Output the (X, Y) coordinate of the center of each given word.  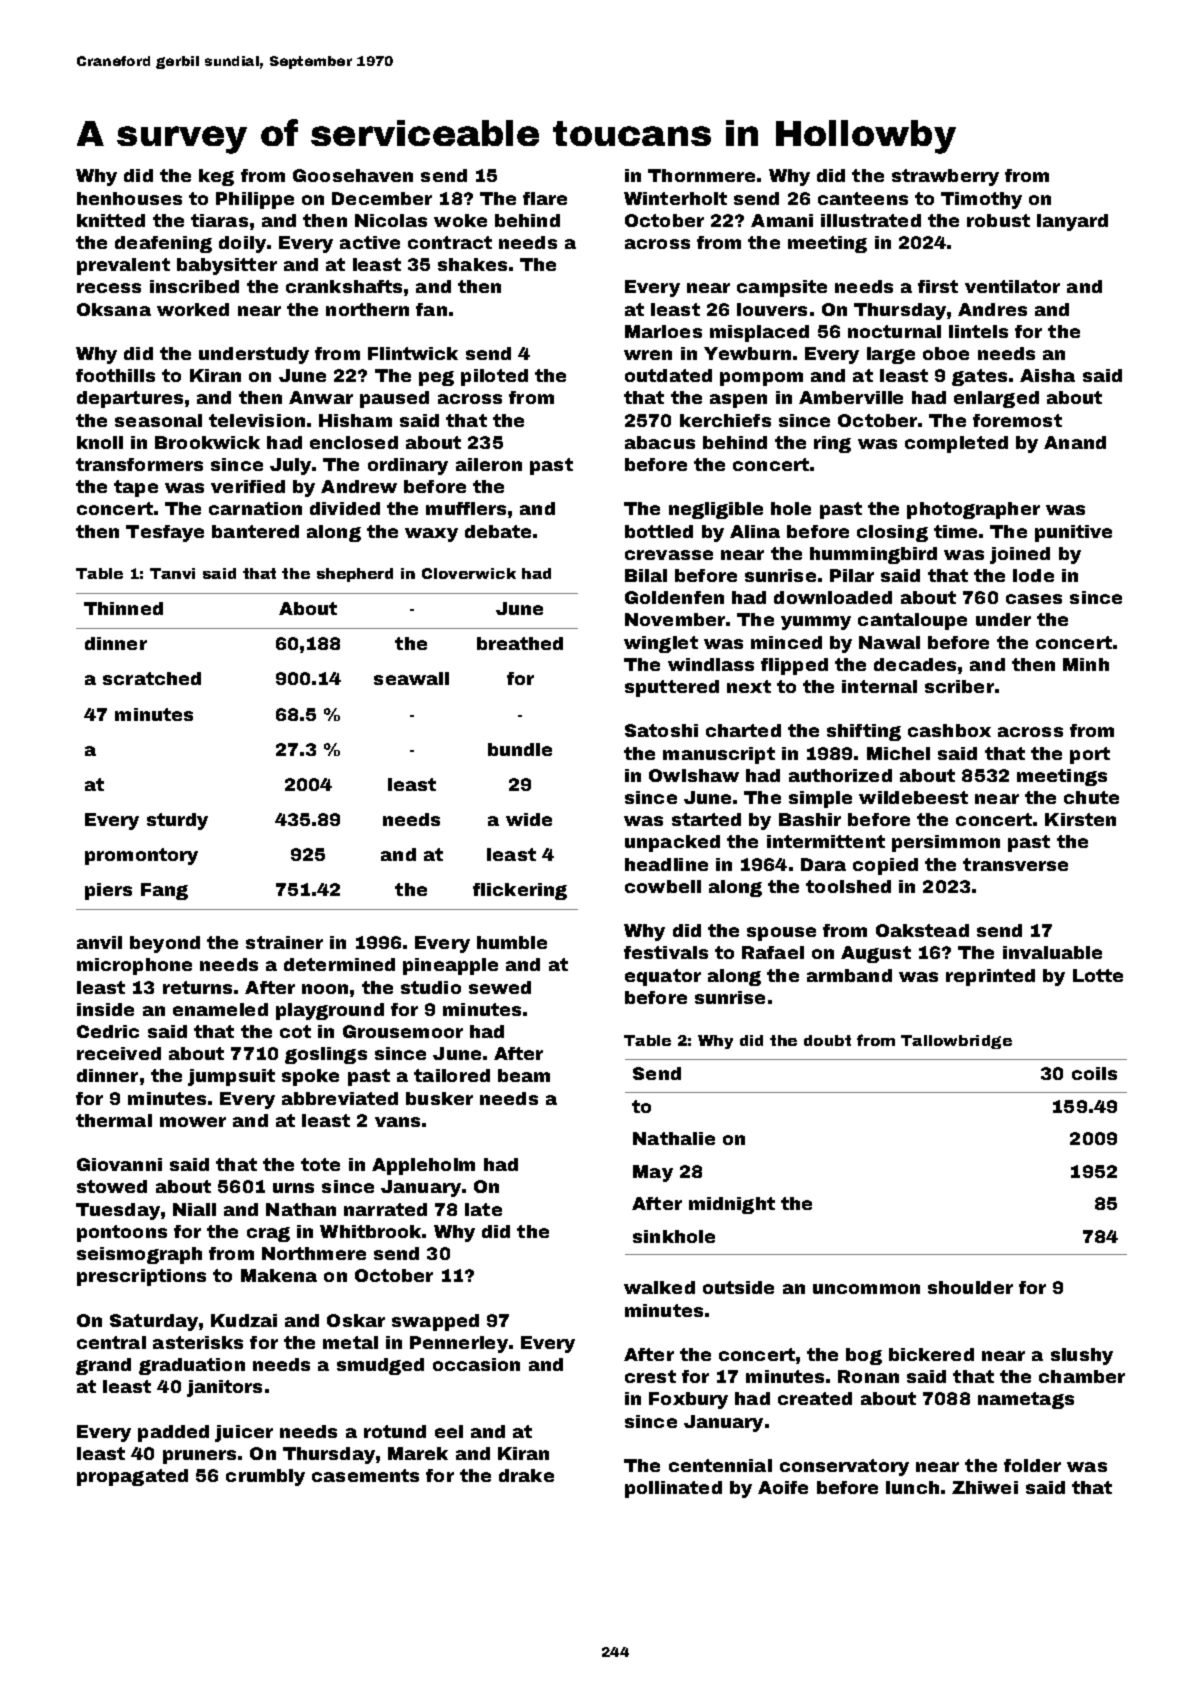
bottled (659, 531)
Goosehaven (353, 175)
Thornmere (701, 175)
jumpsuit (231, 1077)
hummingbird (873, 555)
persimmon (946, 843)
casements (365, 1475)
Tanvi (172, 573)
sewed (500, 987)
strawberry (945, 177)
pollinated (673, 1489)
